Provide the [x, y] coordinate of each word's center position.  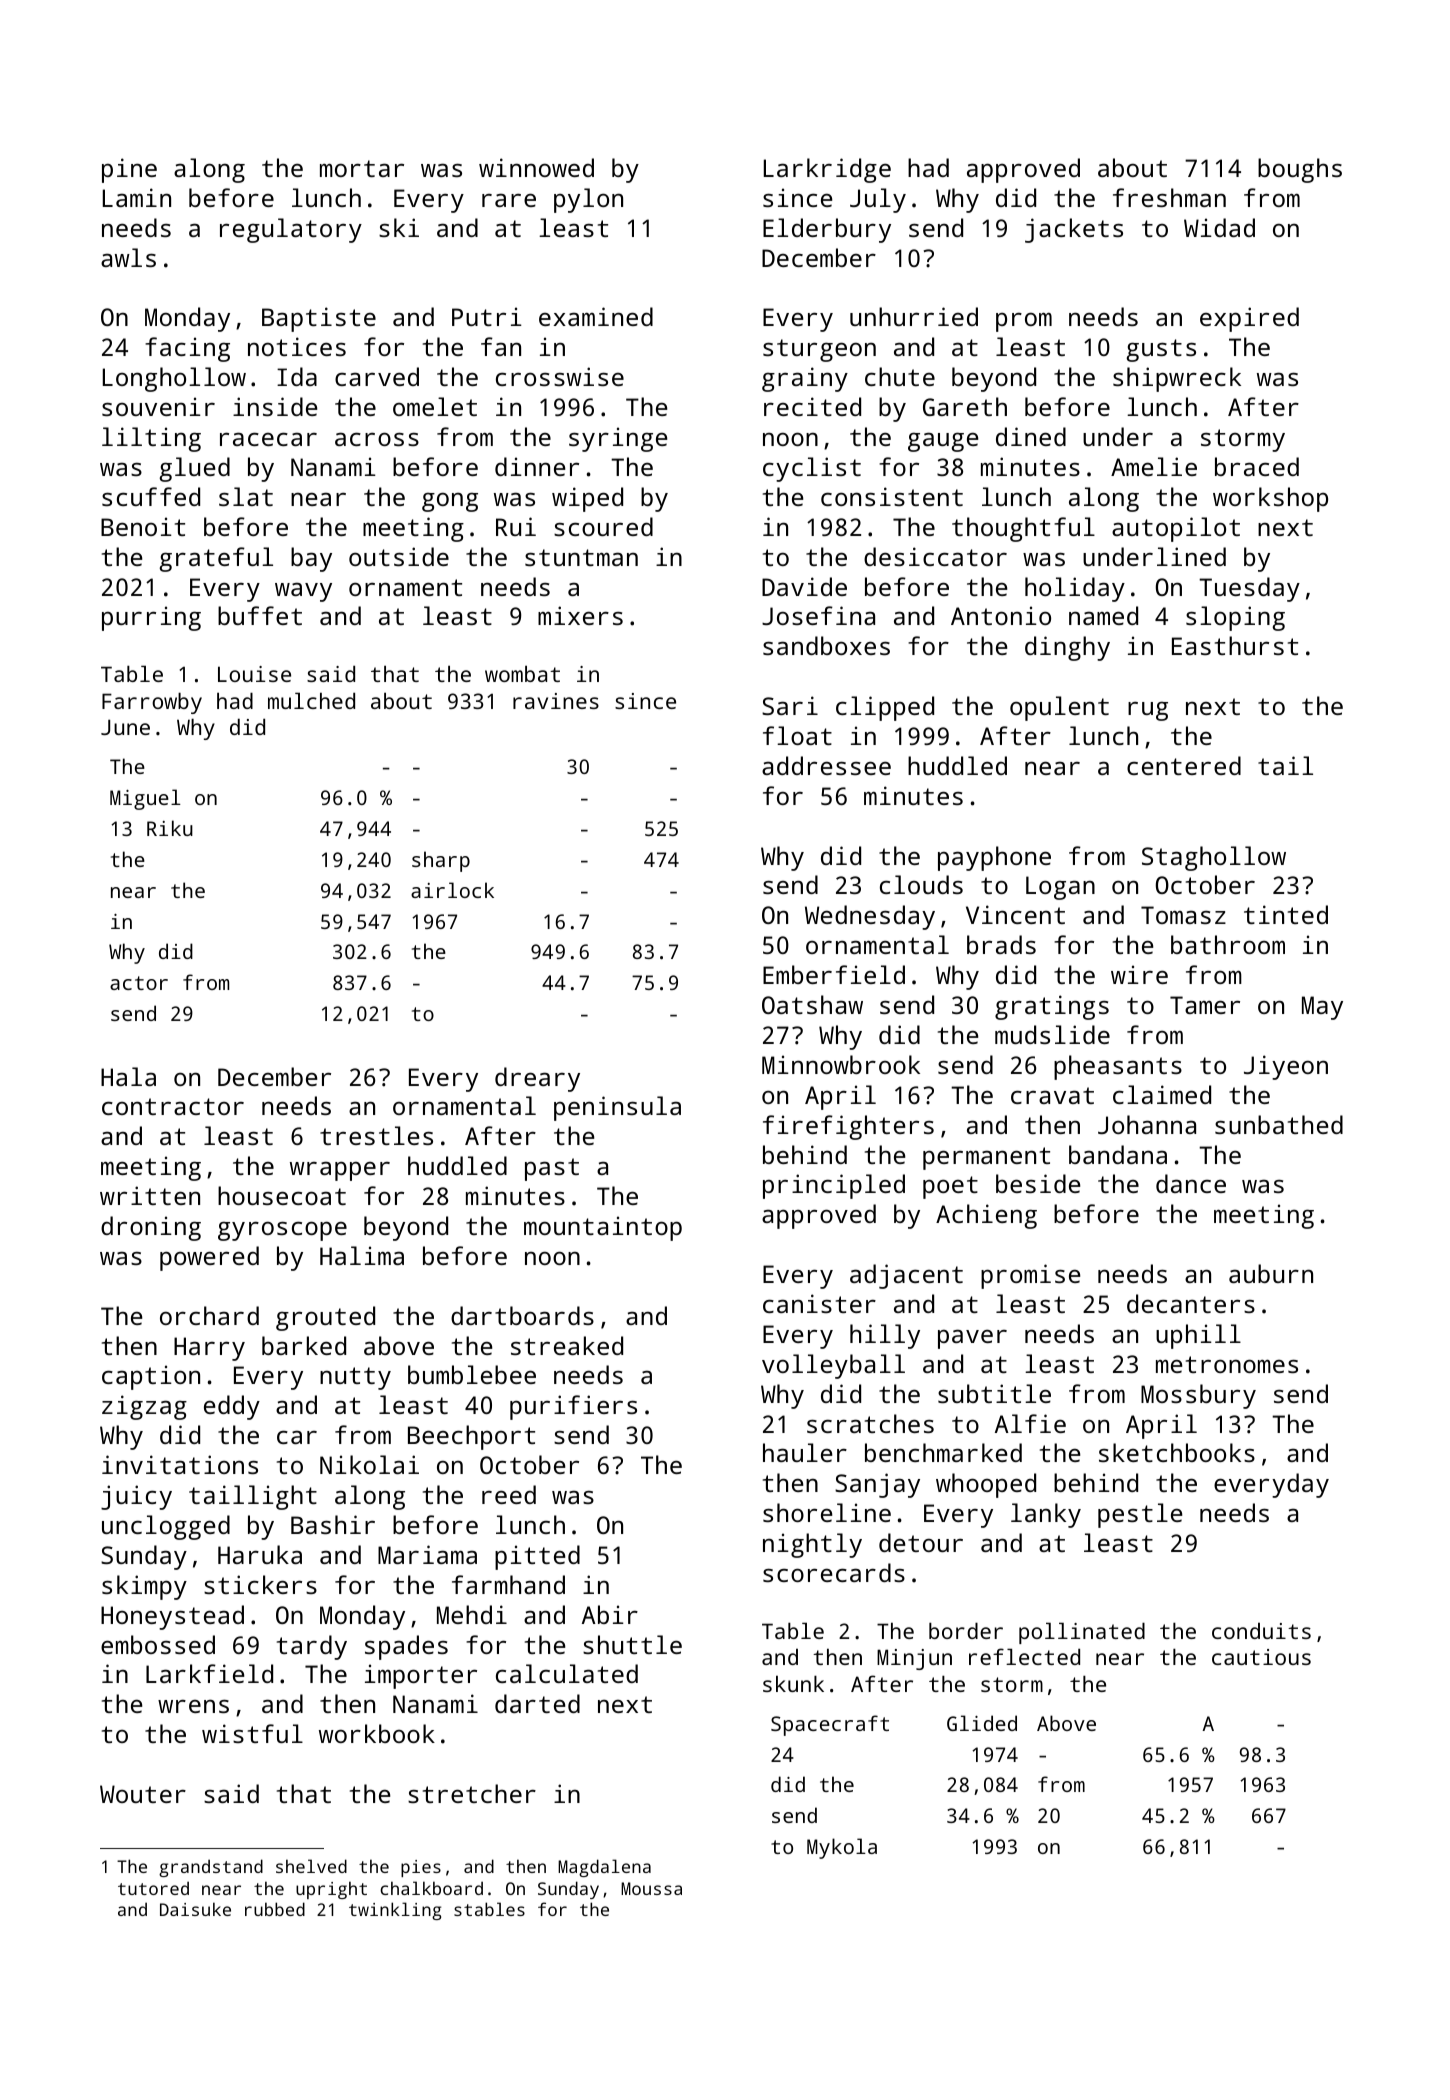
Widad [1219, 227]
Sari [790, 705]
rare [509, 200]
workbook [377, 1733]
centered [1184, 765]
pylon [588, 200]
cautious [1261, 1657]
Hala [128, 1076]
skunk [793, 1683]
